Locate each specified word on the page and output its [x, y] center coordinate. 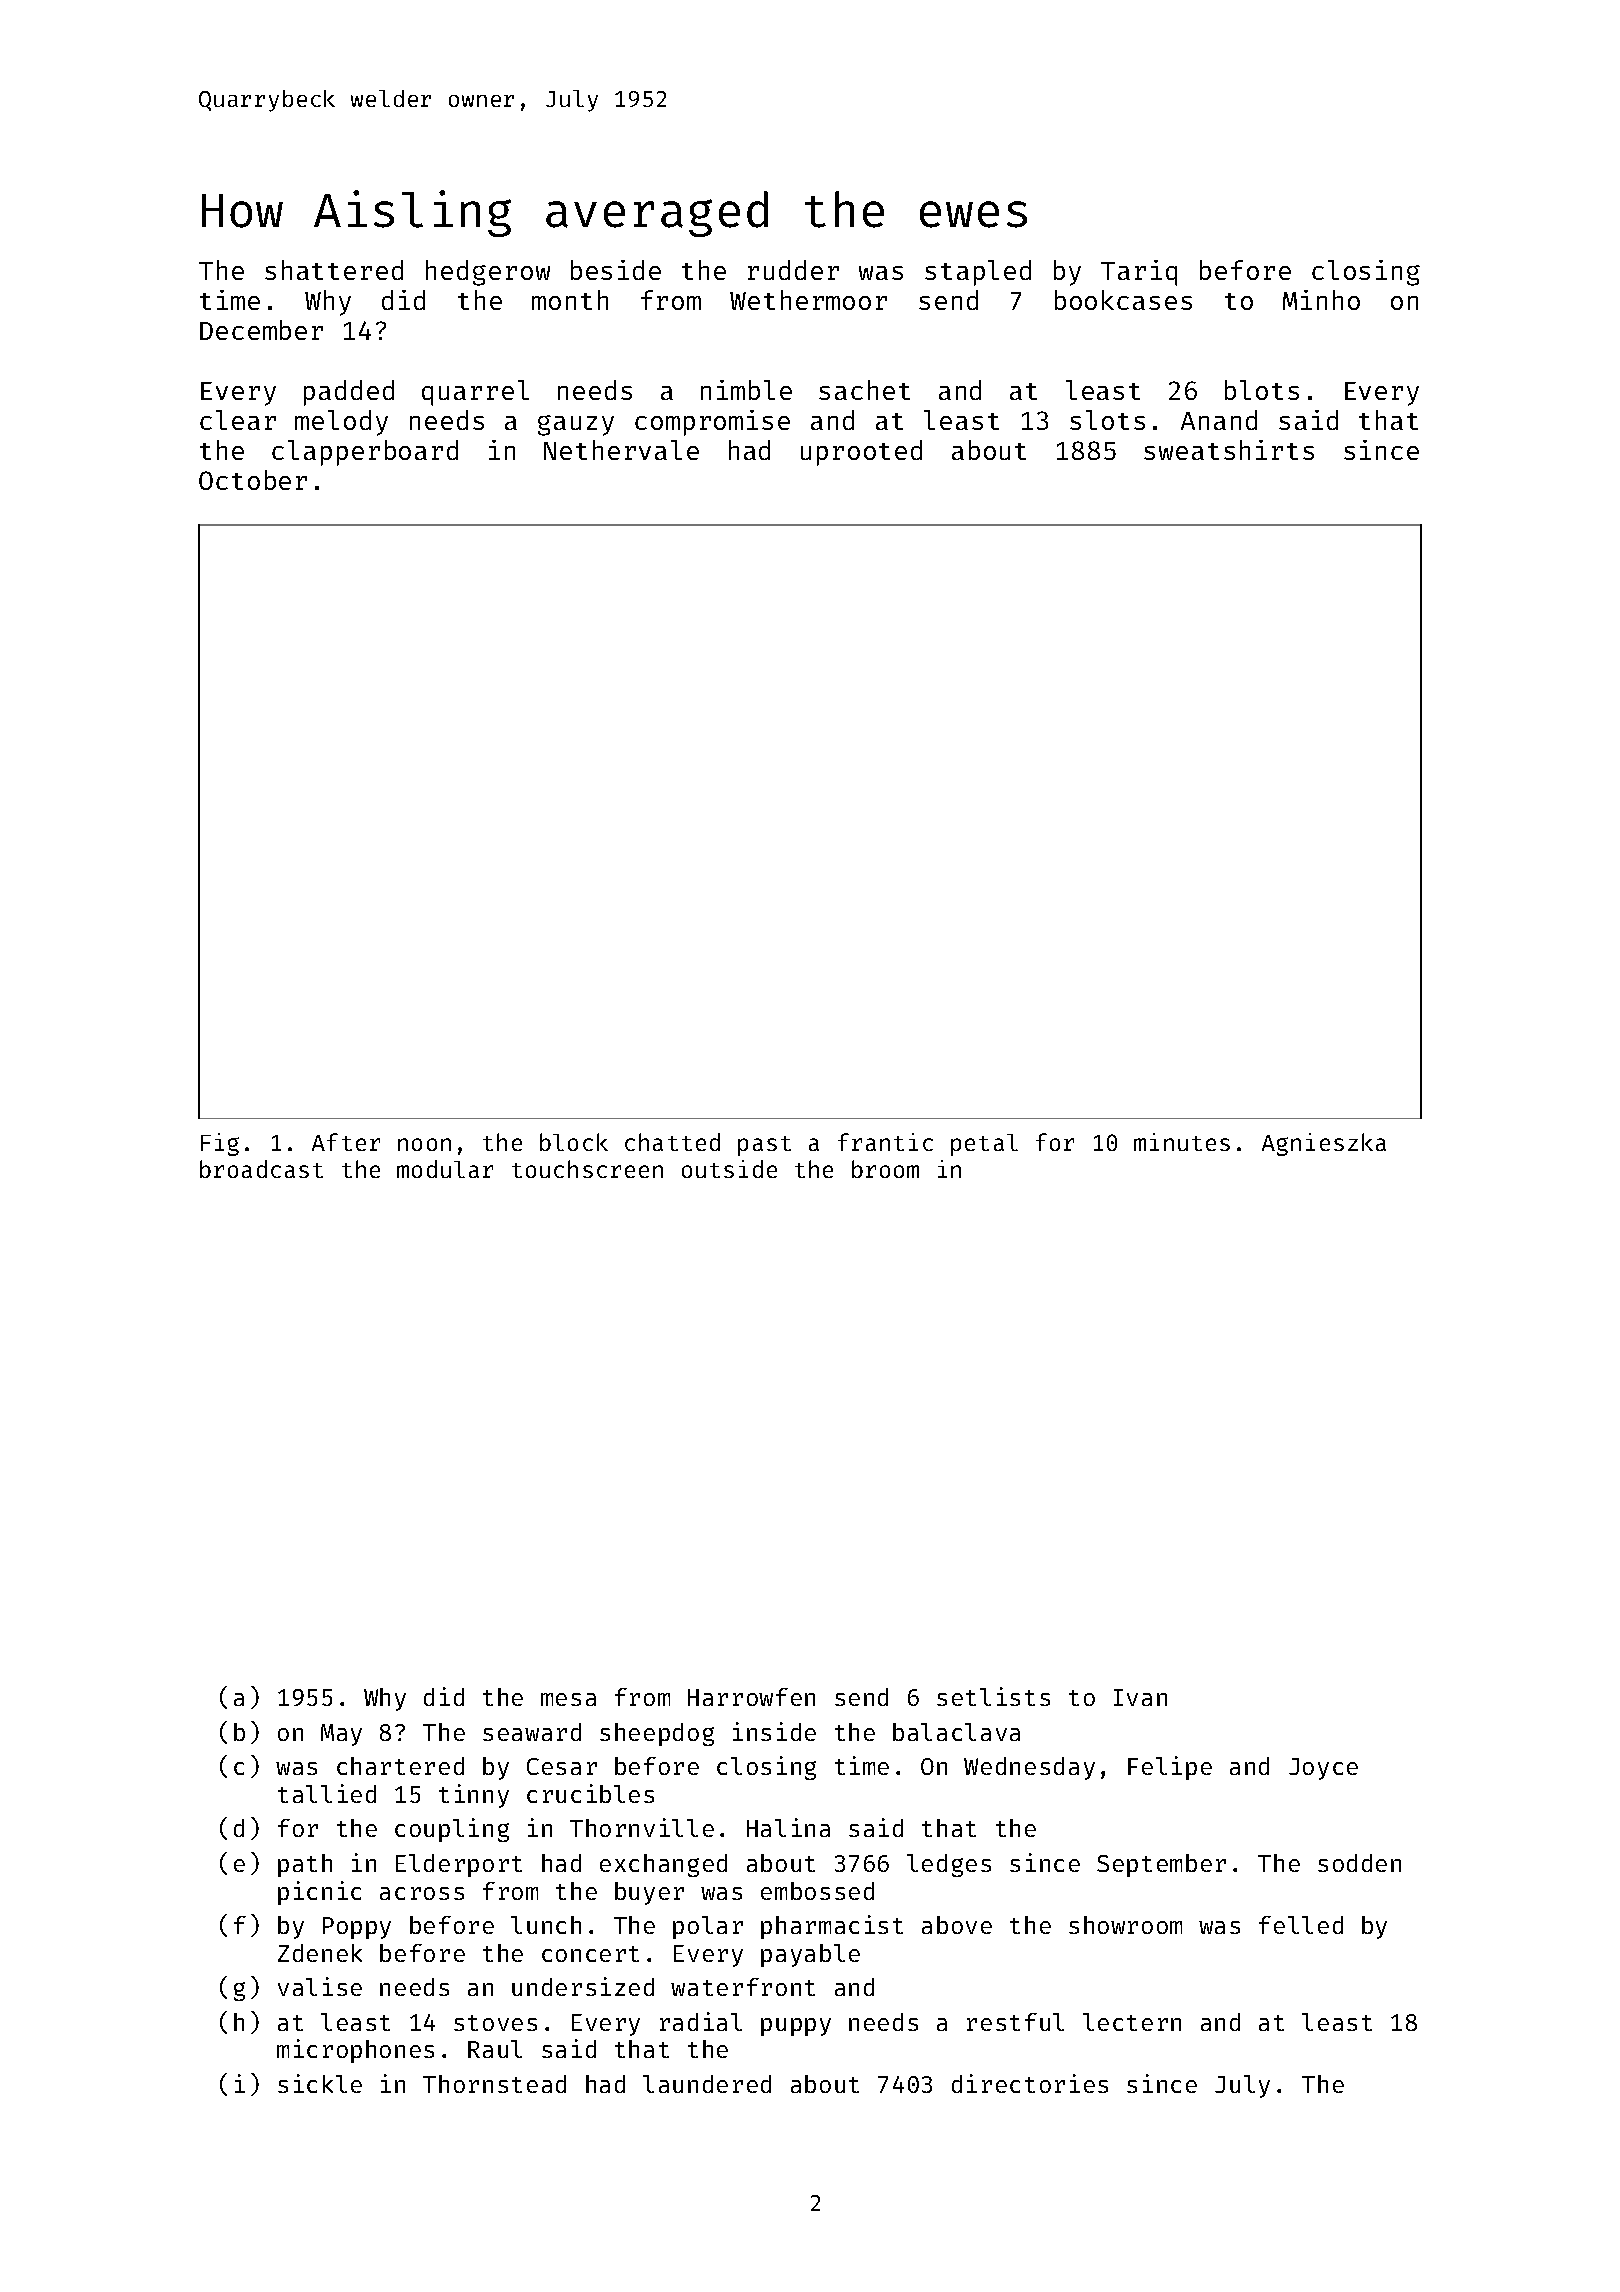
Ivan [1140, 1697]
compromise [712, 423]
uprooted [861, 453]
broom [885, 1169]
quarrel [475, 393]
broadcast [261, 1169]
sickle [320, 2083]
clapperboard [365, 453]
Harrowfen [751, 1697]
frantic [885, 1142]
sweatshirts [1229, 450]
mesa [568, 1699]
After [346, 1142]
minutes [1182, 1142]
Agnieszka [1324, 1144]
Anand [1219, 420]
